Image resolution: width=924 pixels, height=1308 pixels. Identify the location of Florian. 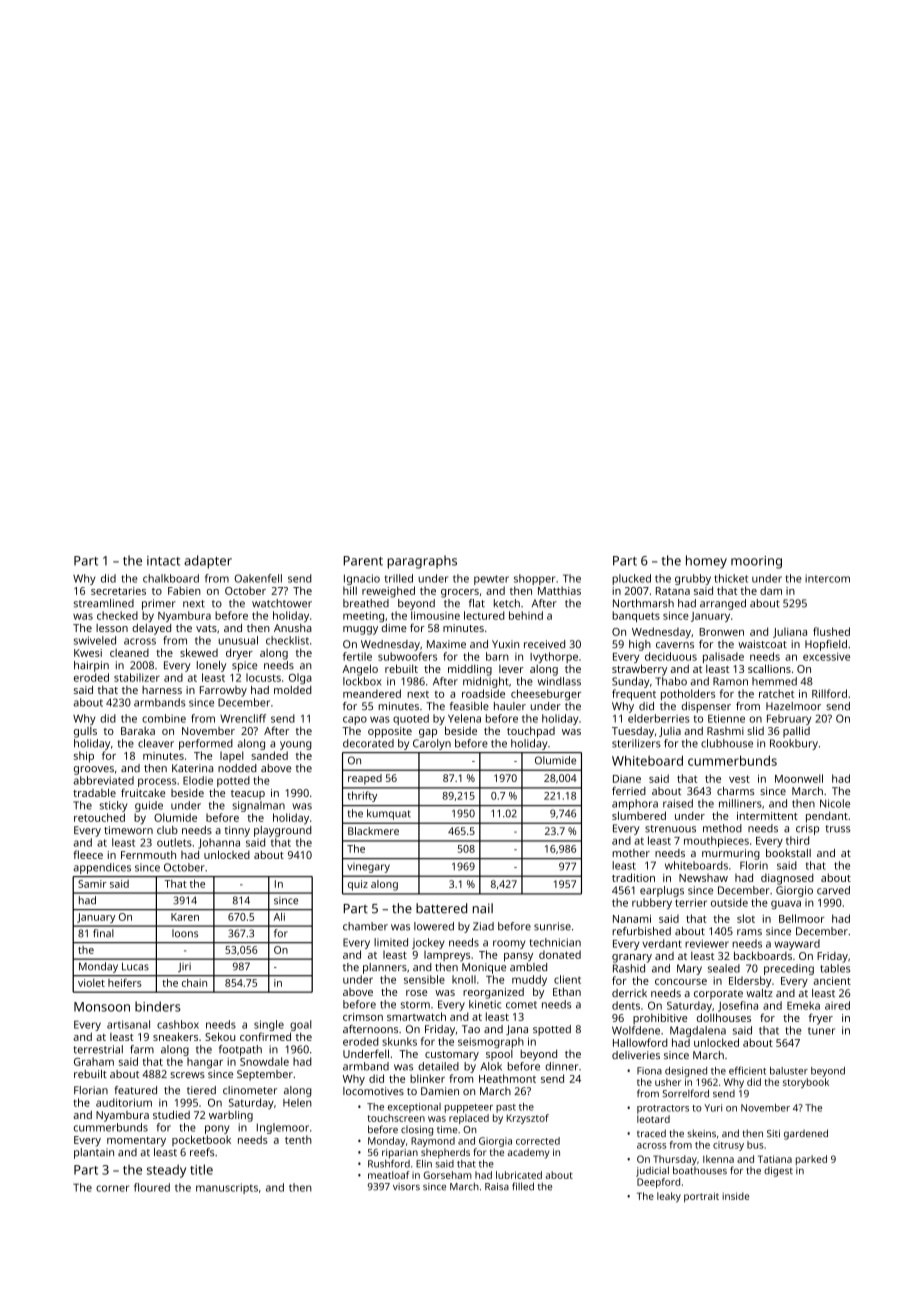
(91, 1090).
